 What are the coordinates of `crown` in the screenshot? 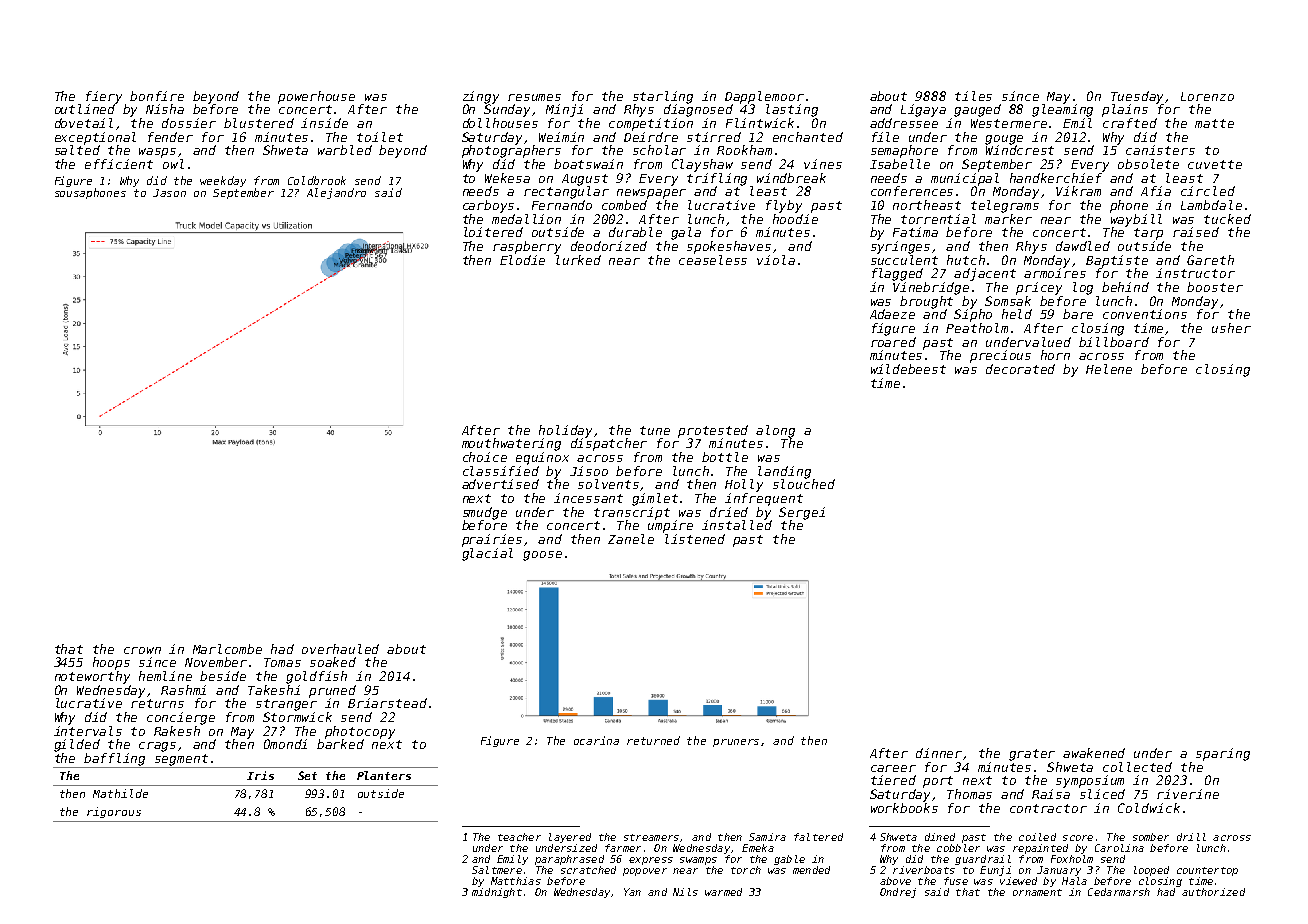 It's located at (142, 650).
